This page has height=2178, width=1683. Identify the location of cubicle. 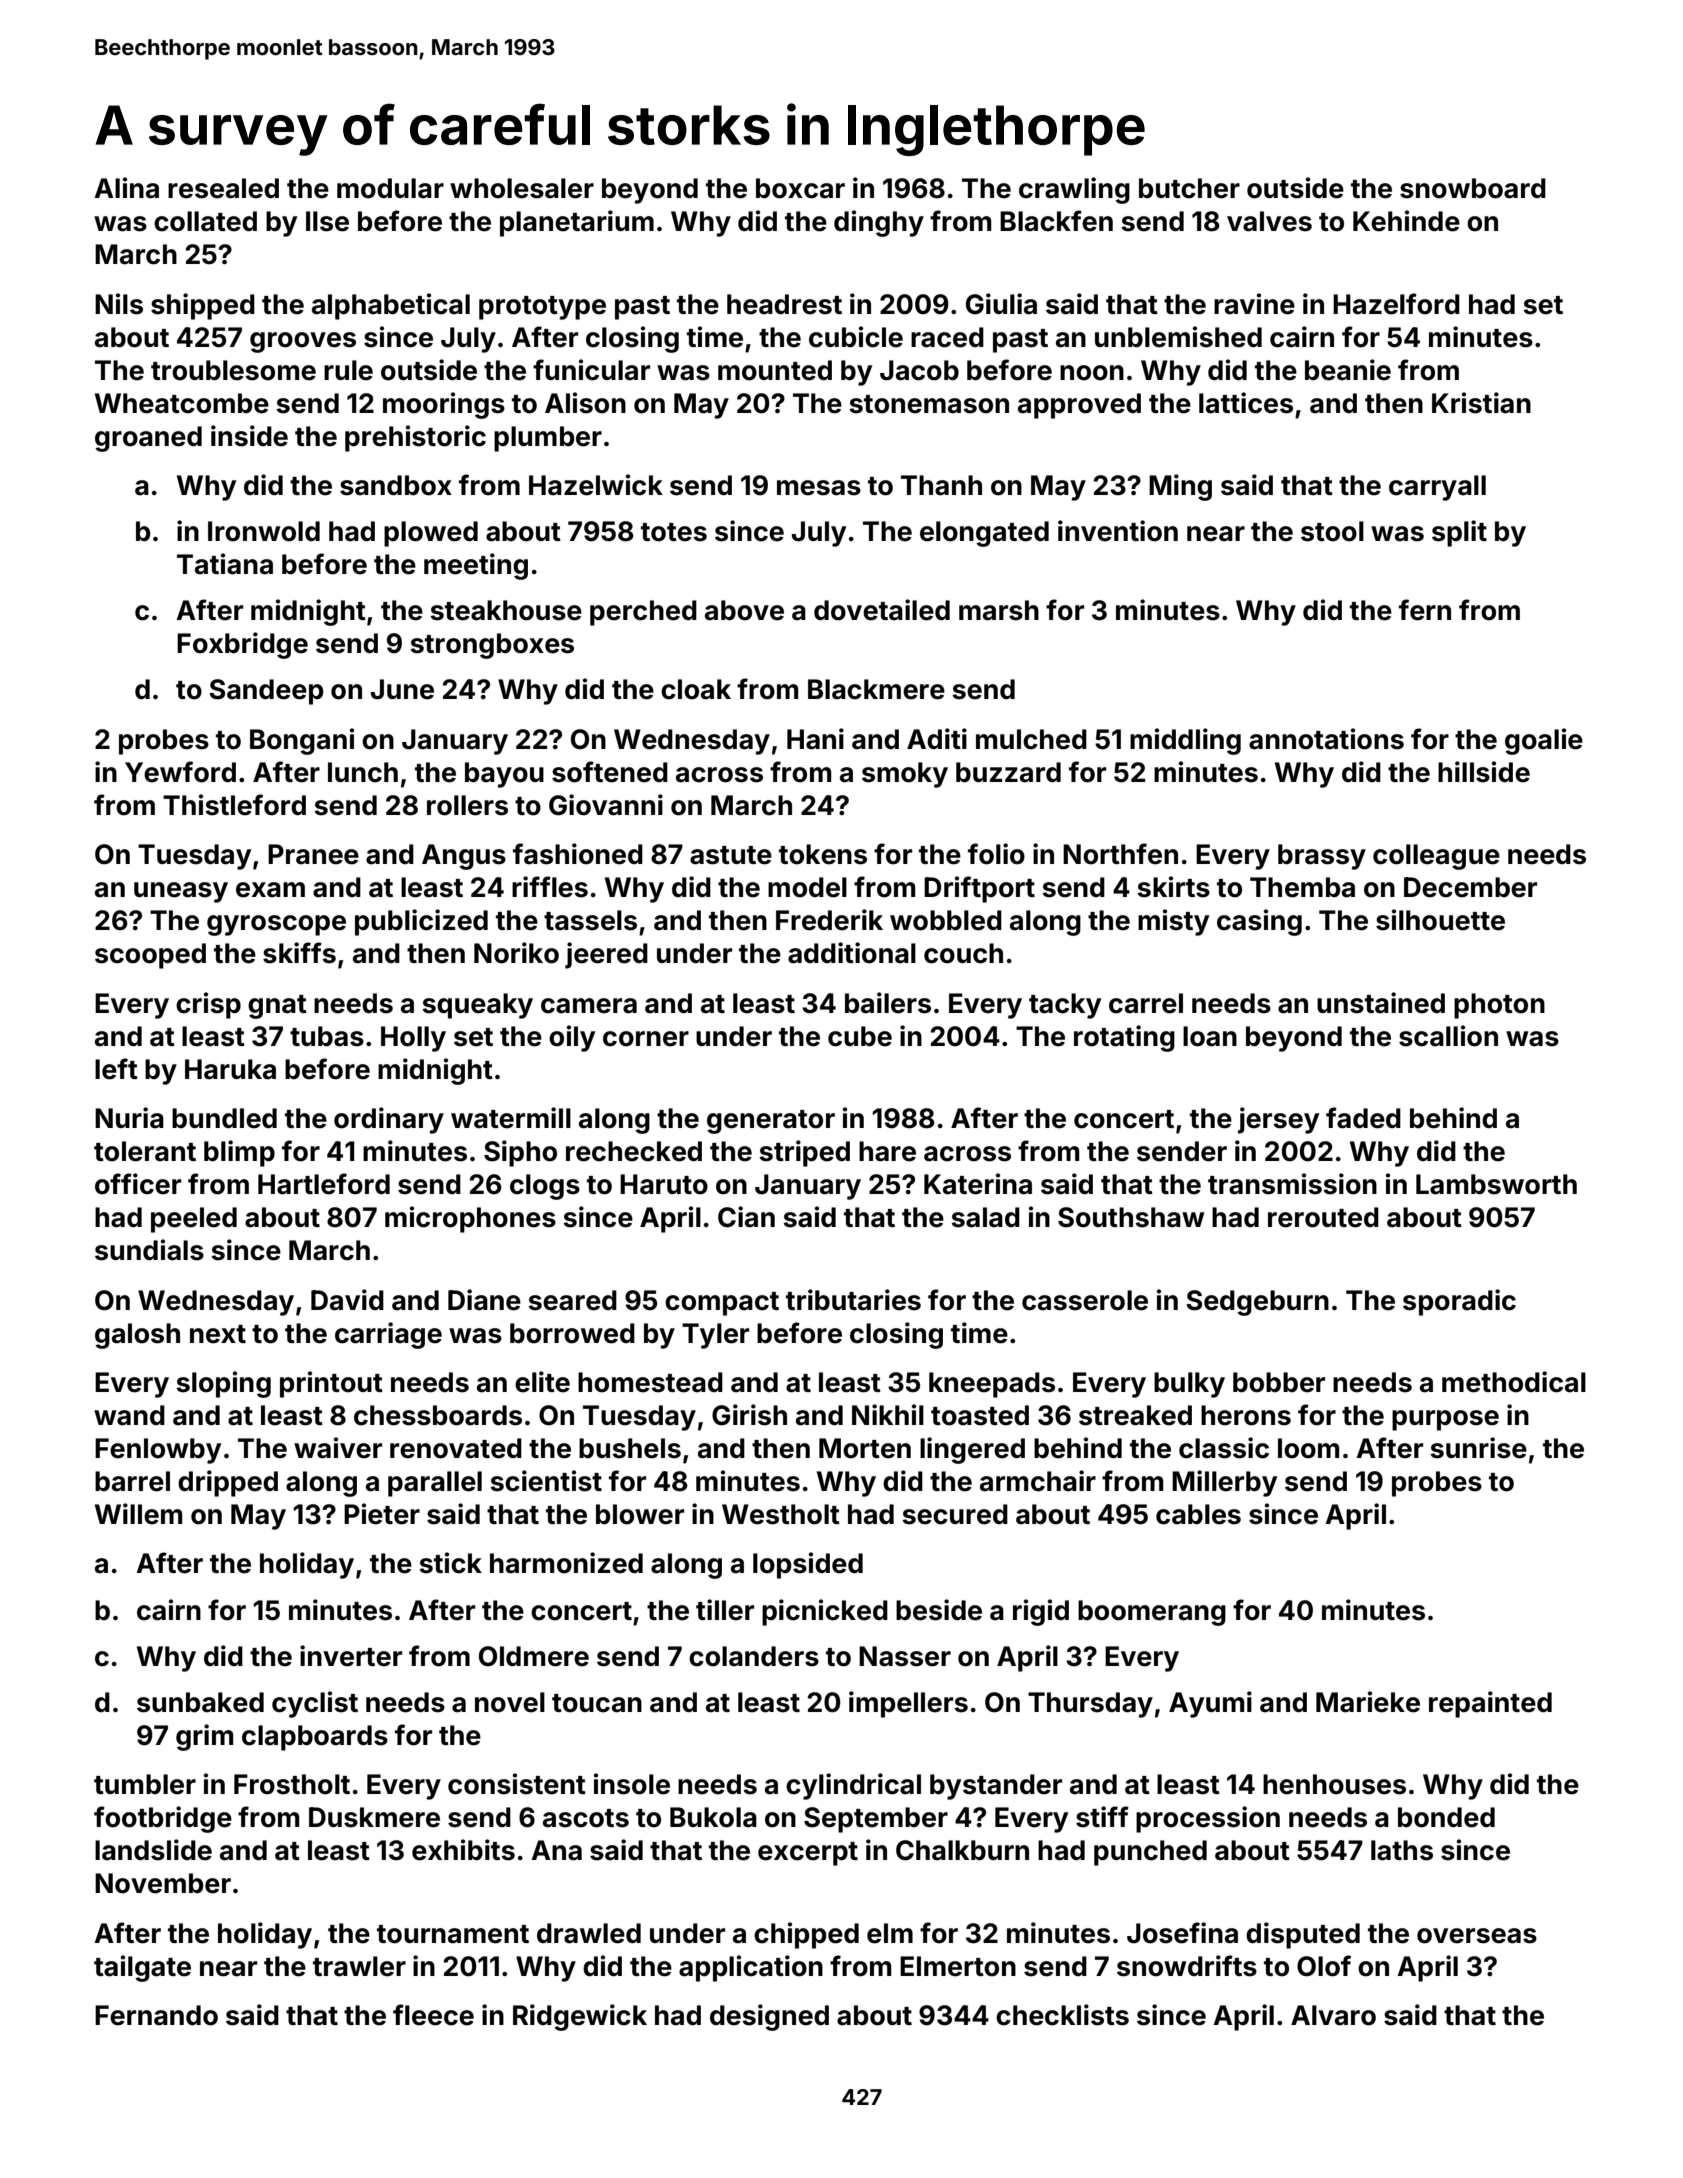
(856, 337).
